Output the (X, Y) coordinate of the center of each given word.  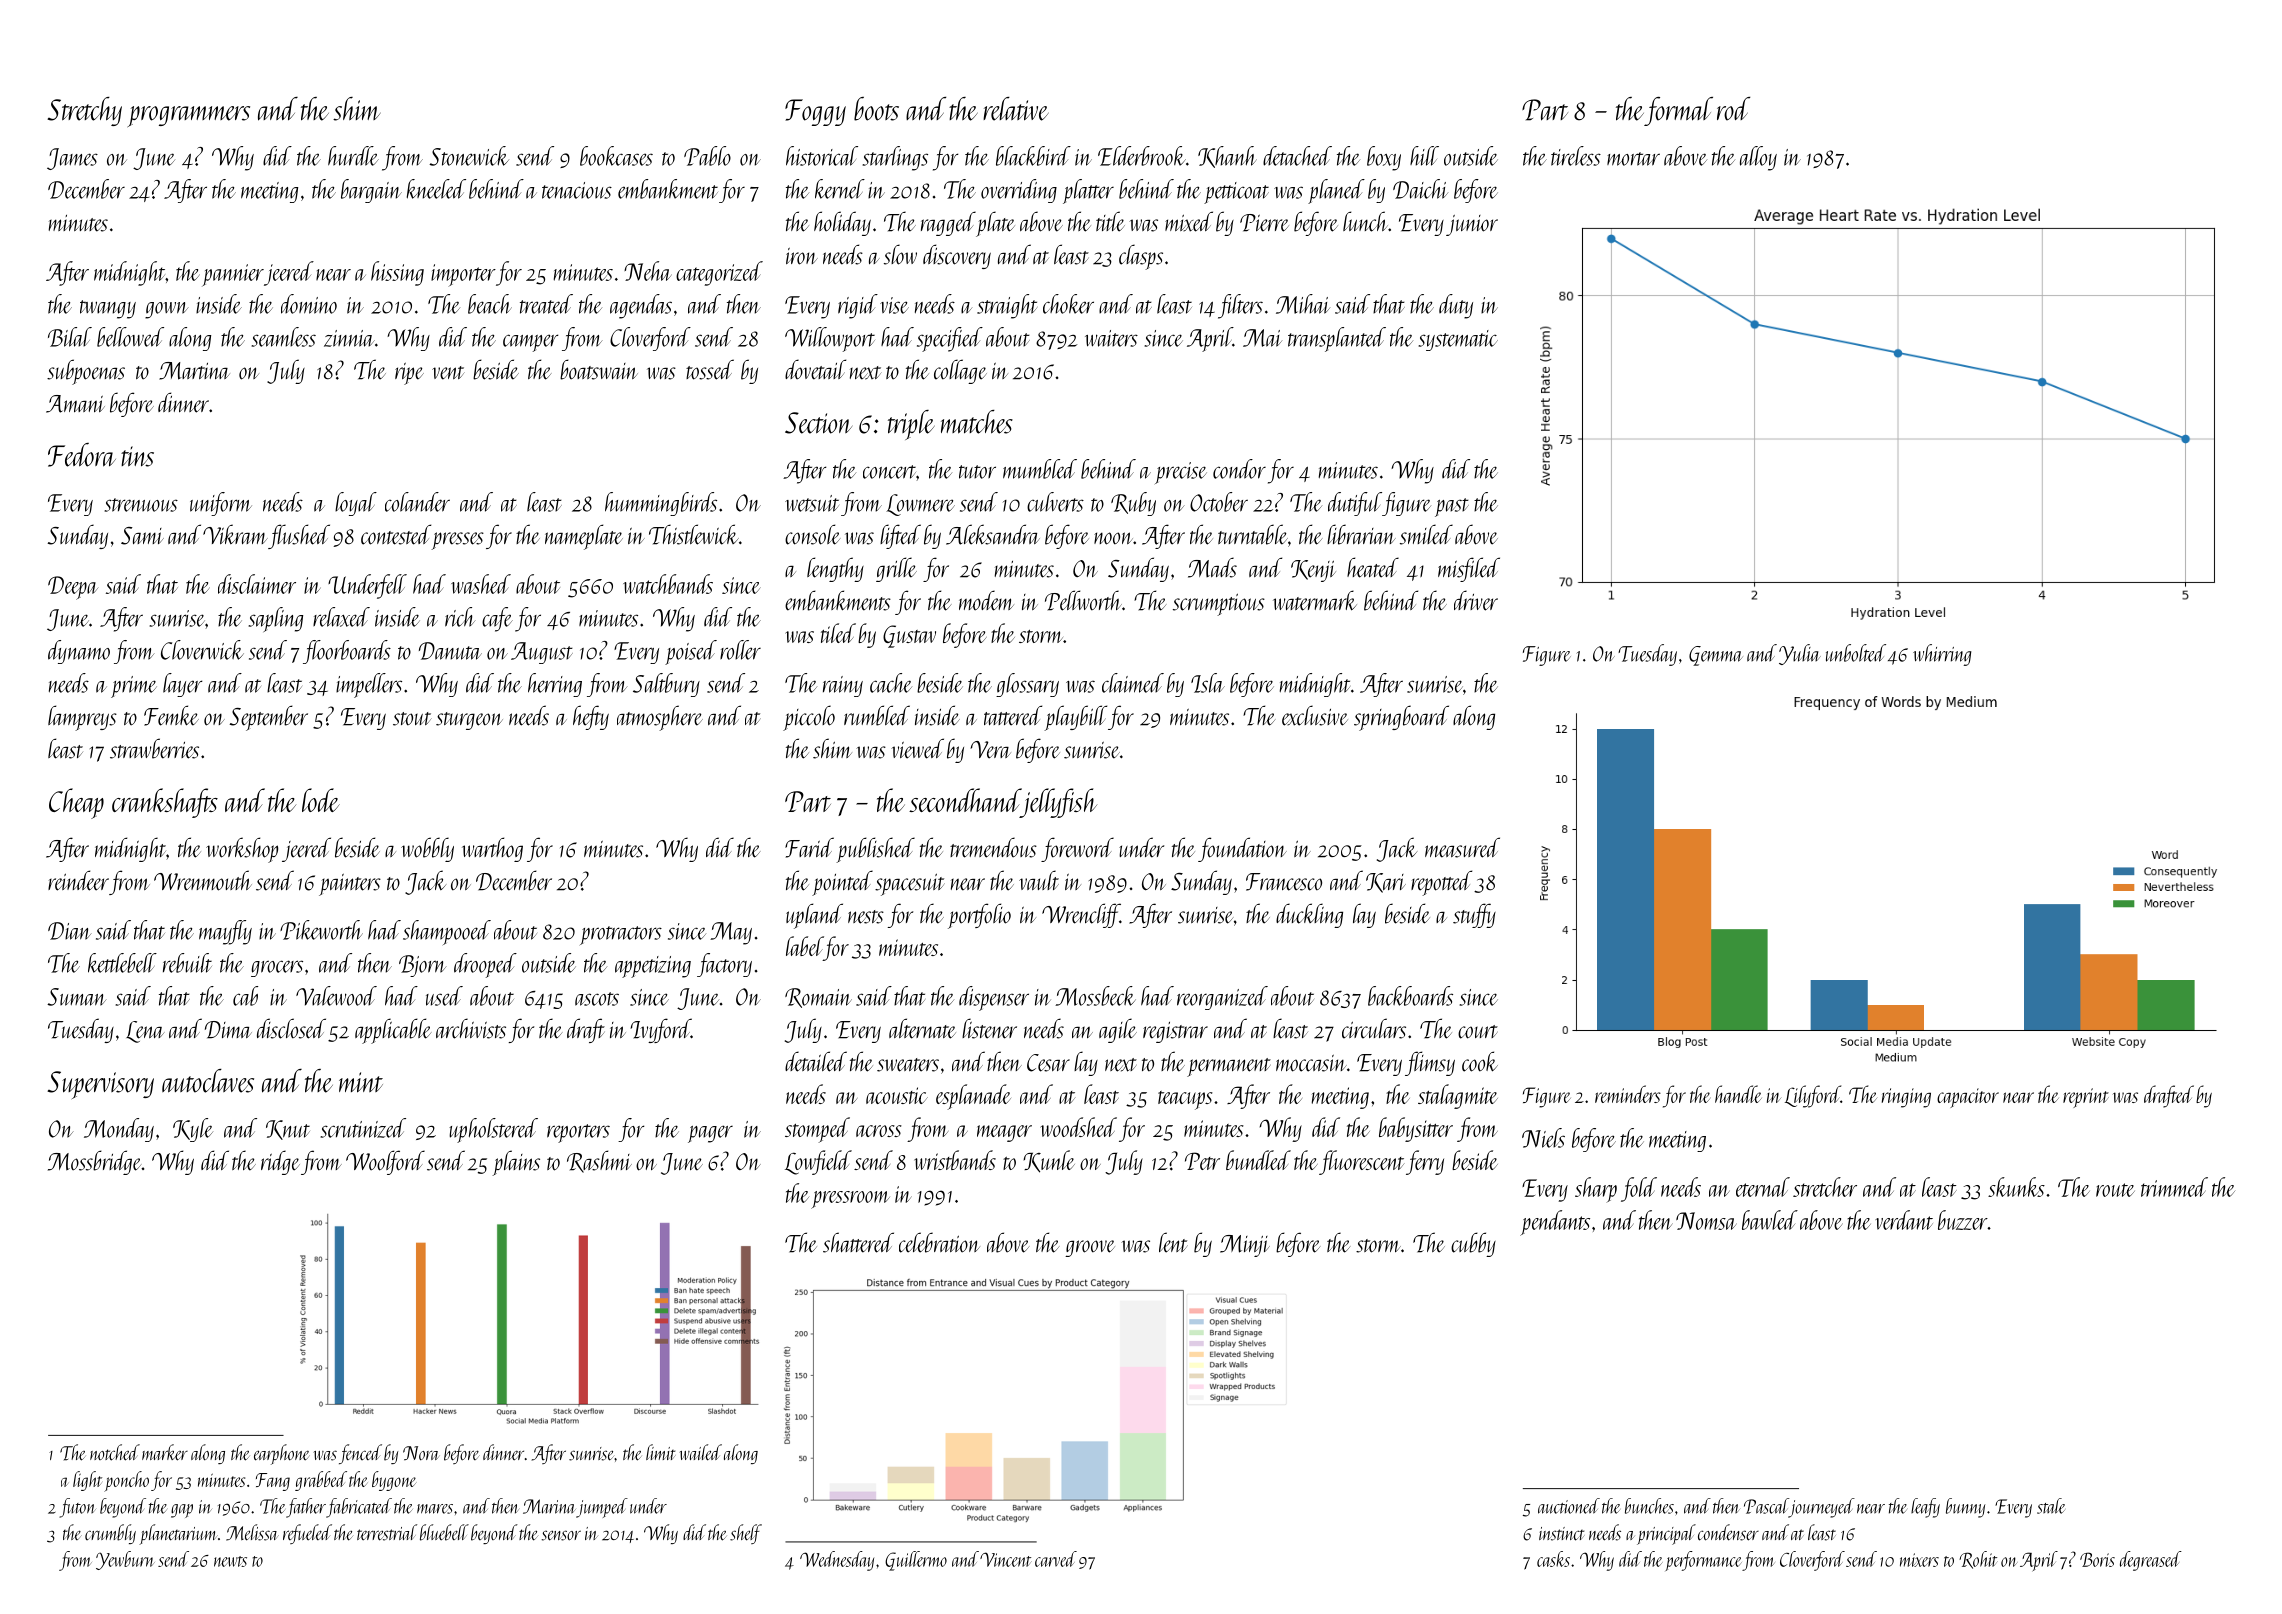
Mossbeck (1095, 996)
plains (516, 1163)
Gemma (1716, 656)
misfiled (1469, 569)
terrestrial (387, 1532)
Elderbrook (1142, 156)
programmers (189, 116)
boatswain (599, 369)
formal (1678, 111)
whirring (1942, 655)
